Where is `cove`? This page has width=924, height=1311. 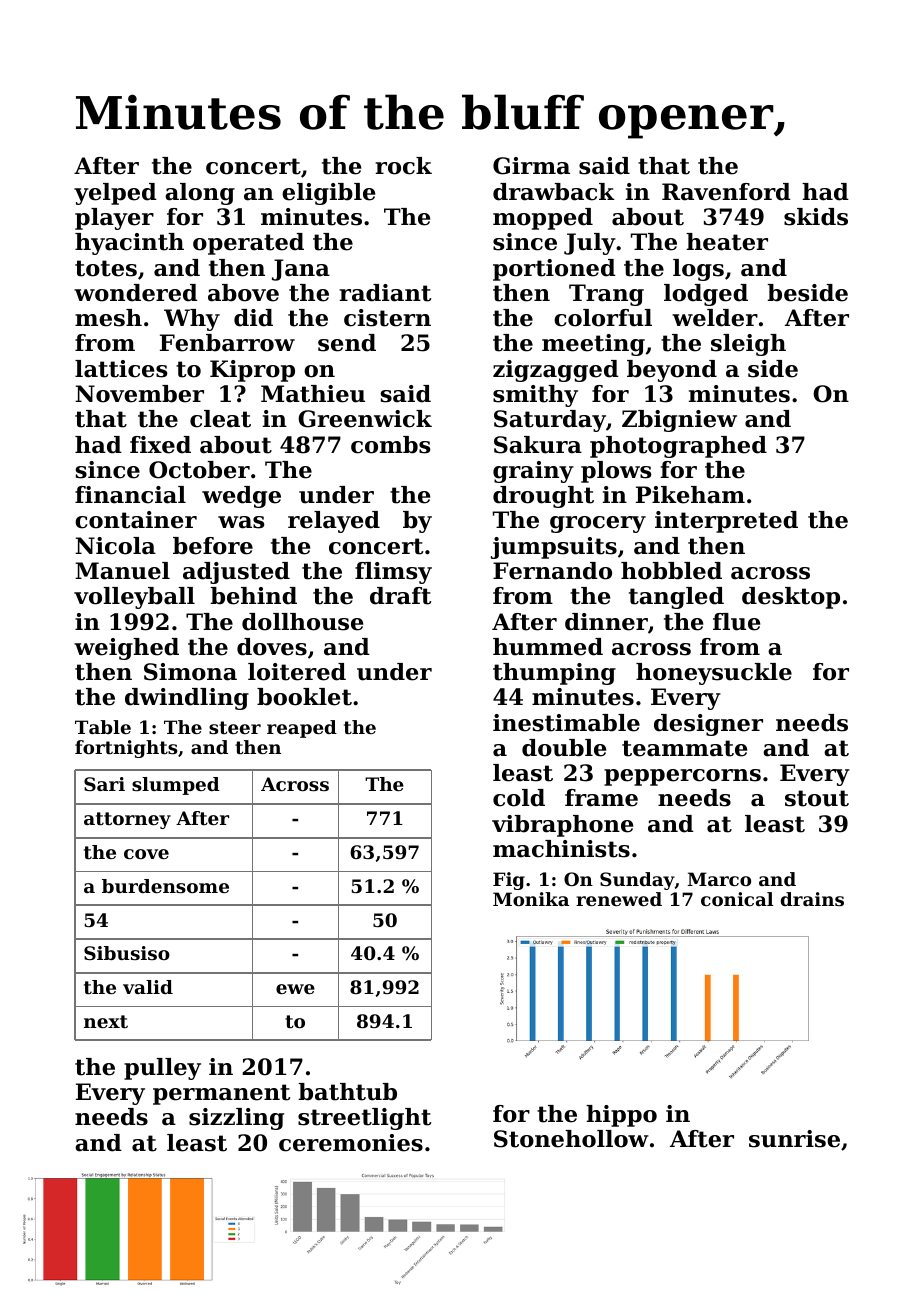
cove is located at coordinates (146, 854).
